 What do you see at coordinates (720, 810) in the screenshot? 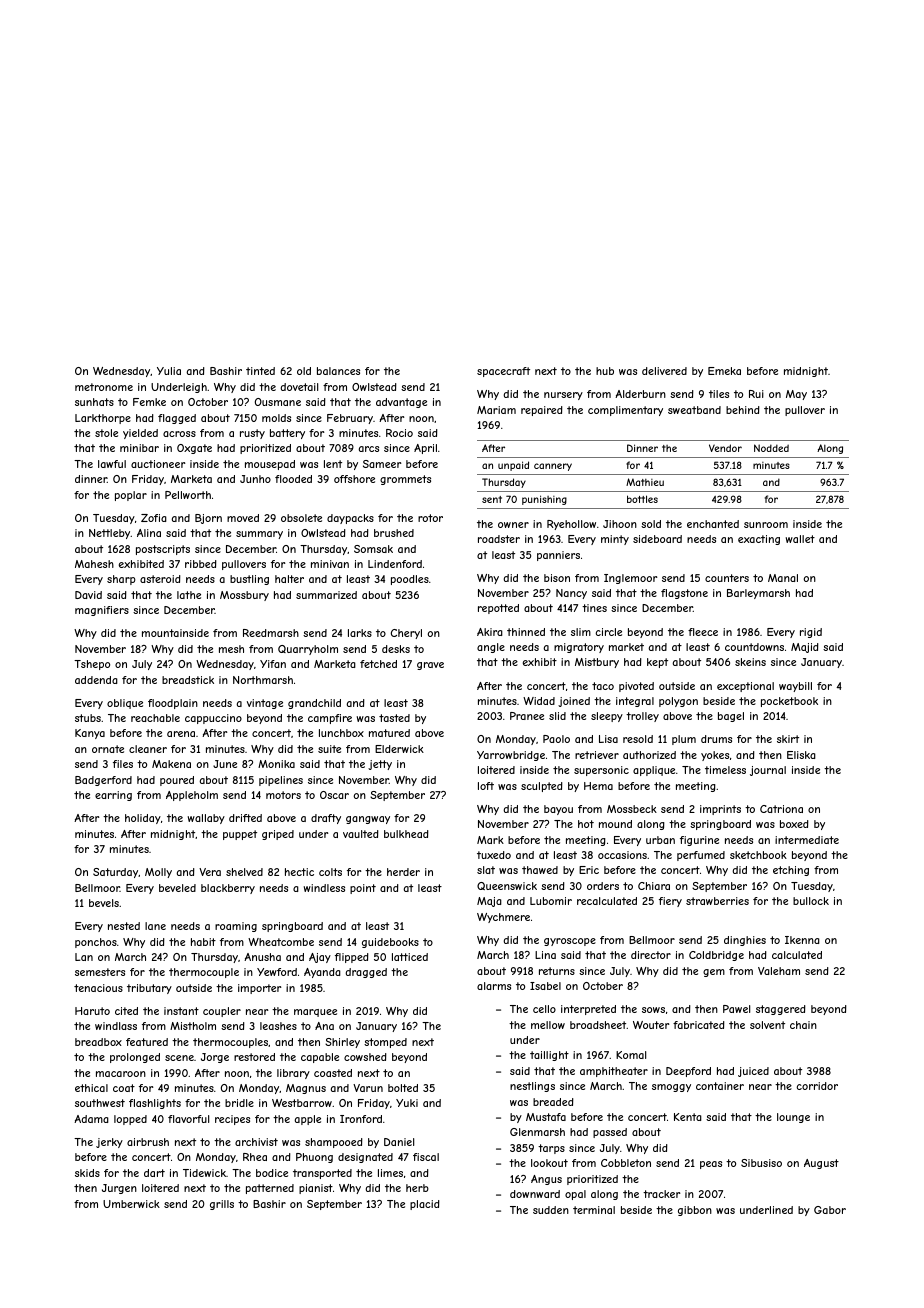
I see `imprints` at bounding box center [720, 810].
